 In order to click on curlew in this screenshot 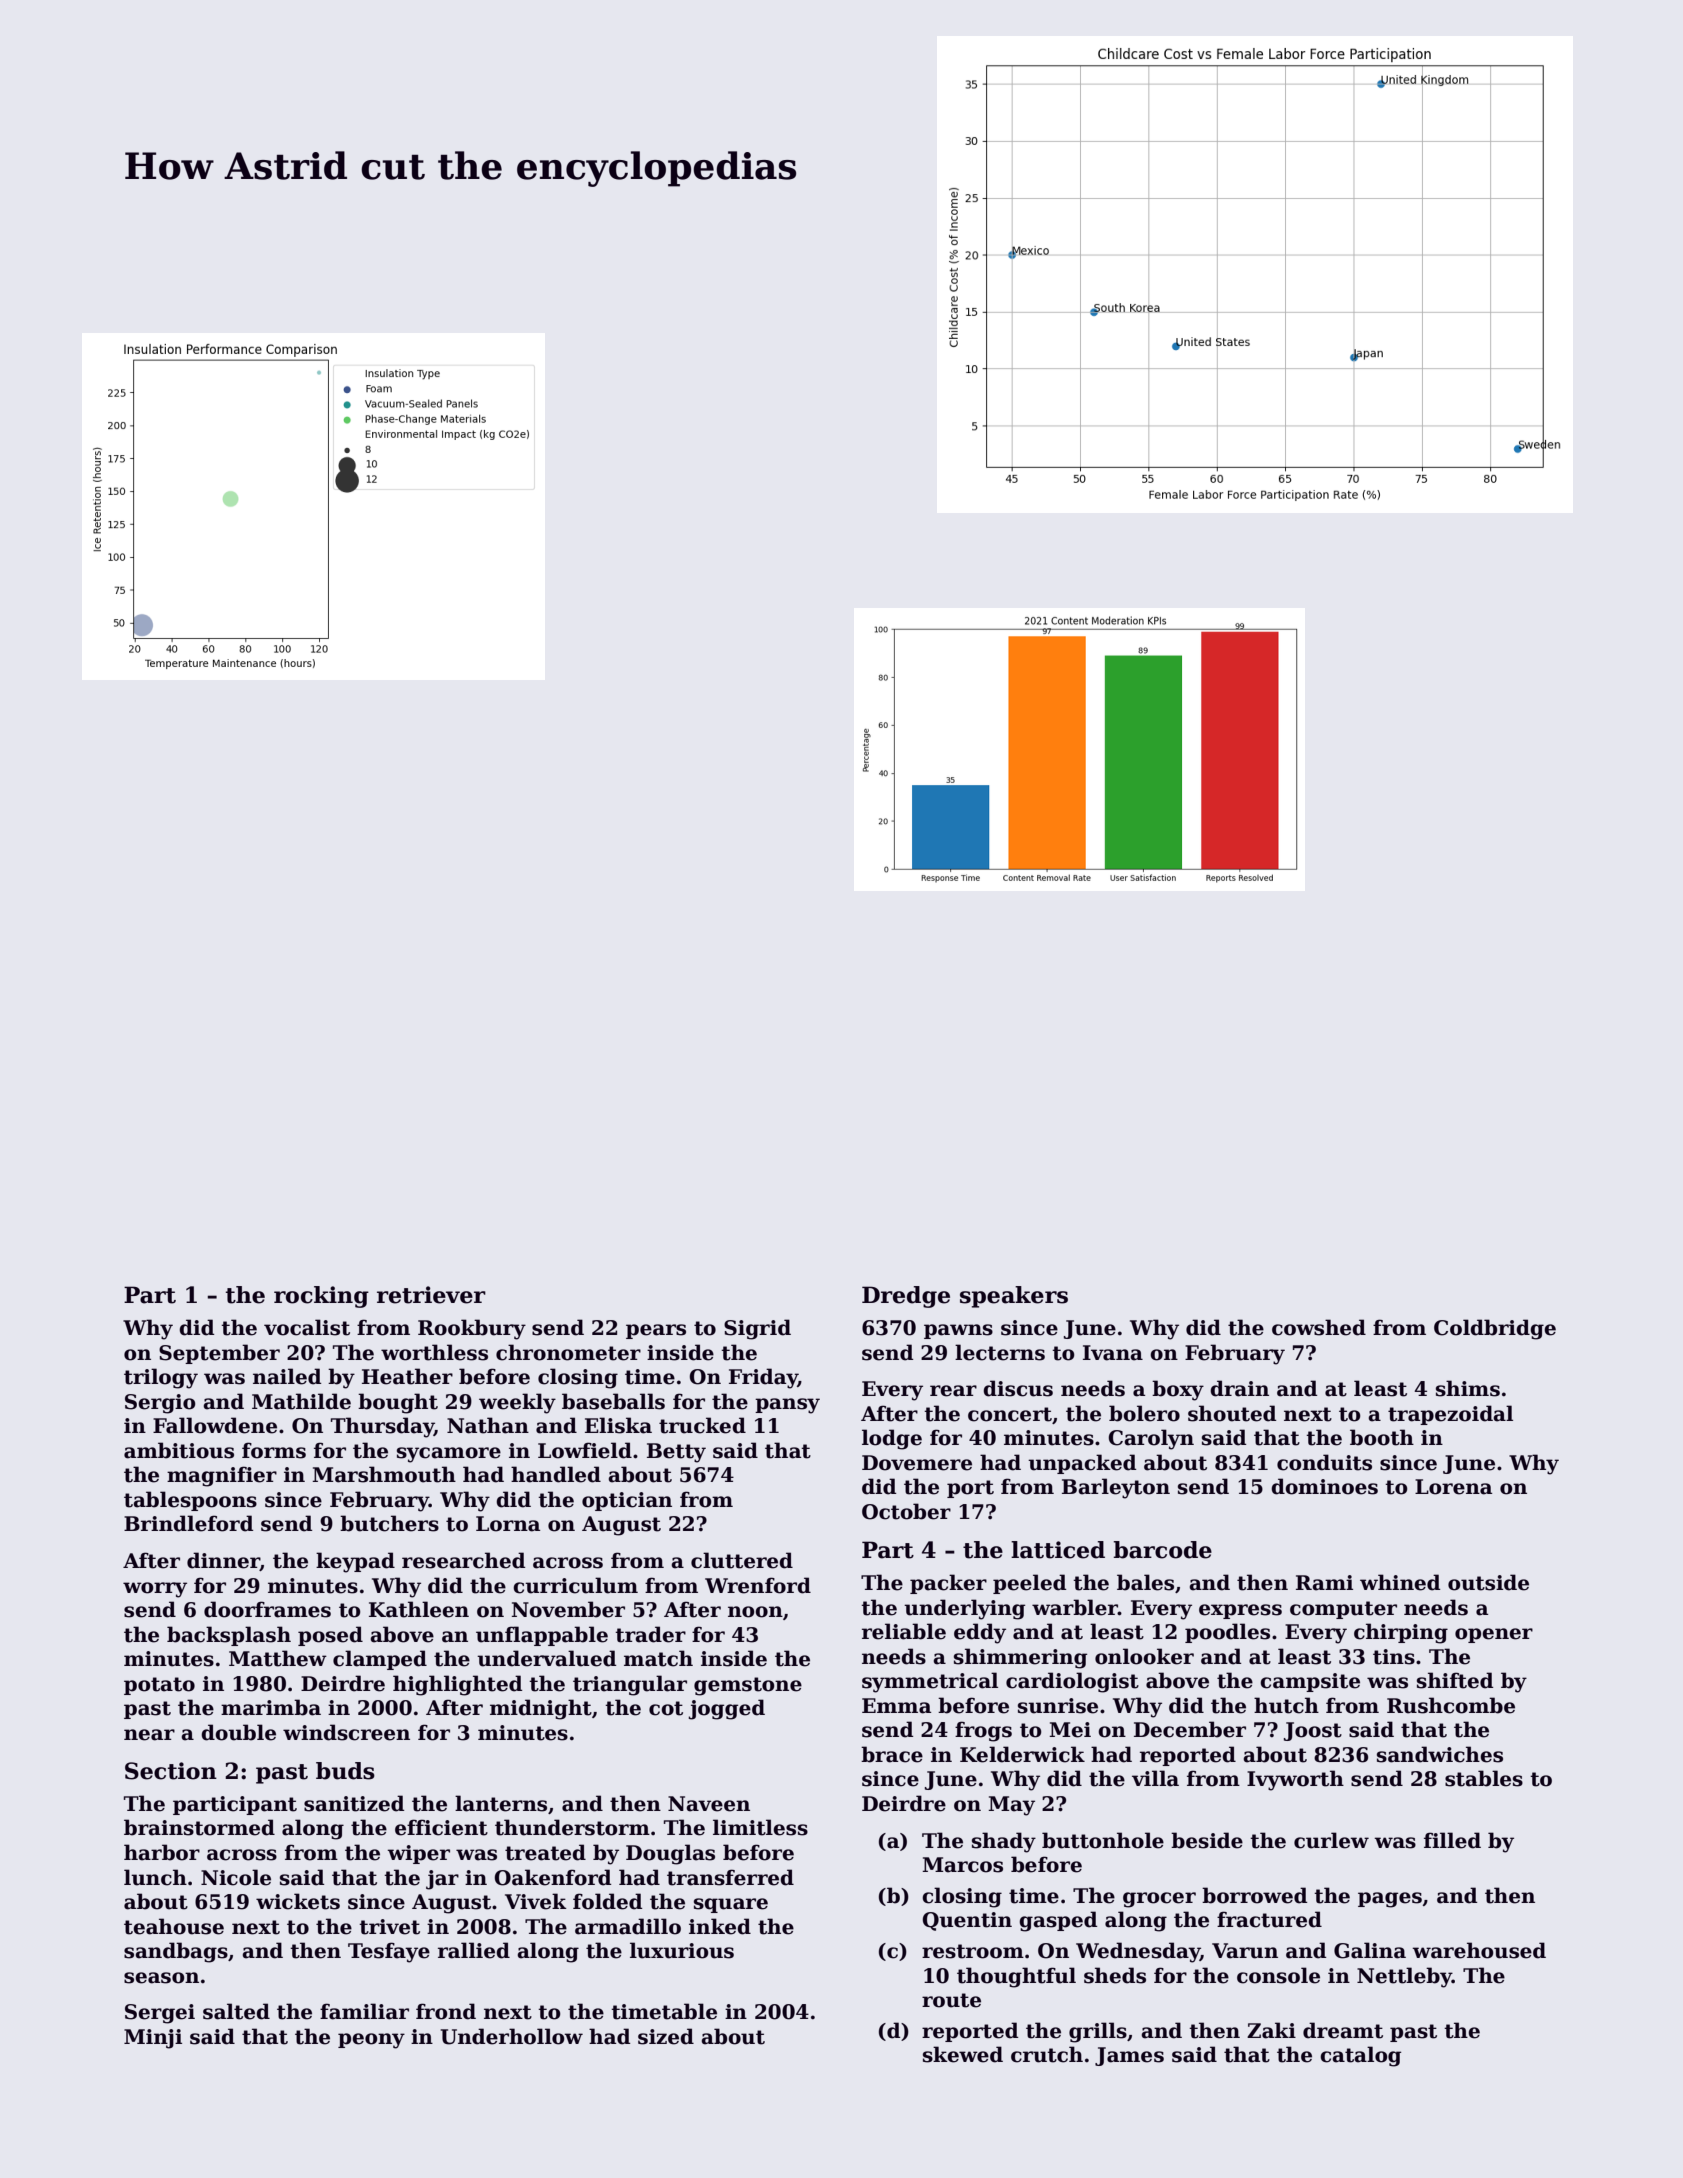, I will do `click(1331, 1840)`.
